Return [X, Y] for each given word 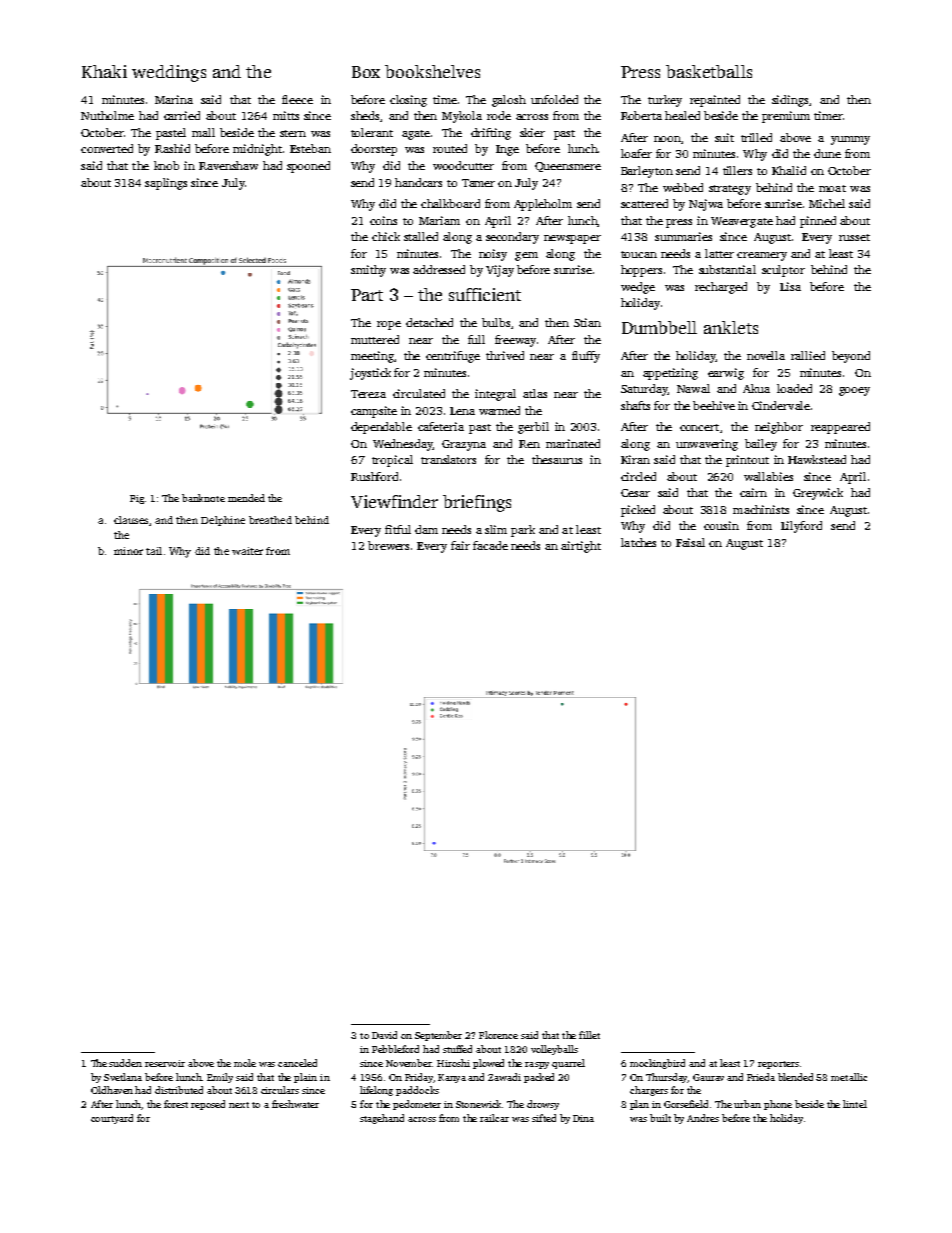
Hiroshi [453, 1063]
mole [245, 1063]
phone [778, 1105]
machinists [761, 509]
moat [832, 188]
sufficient [485, 294]
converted [107, 148]
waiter [247, 551]
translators [448, 459]
